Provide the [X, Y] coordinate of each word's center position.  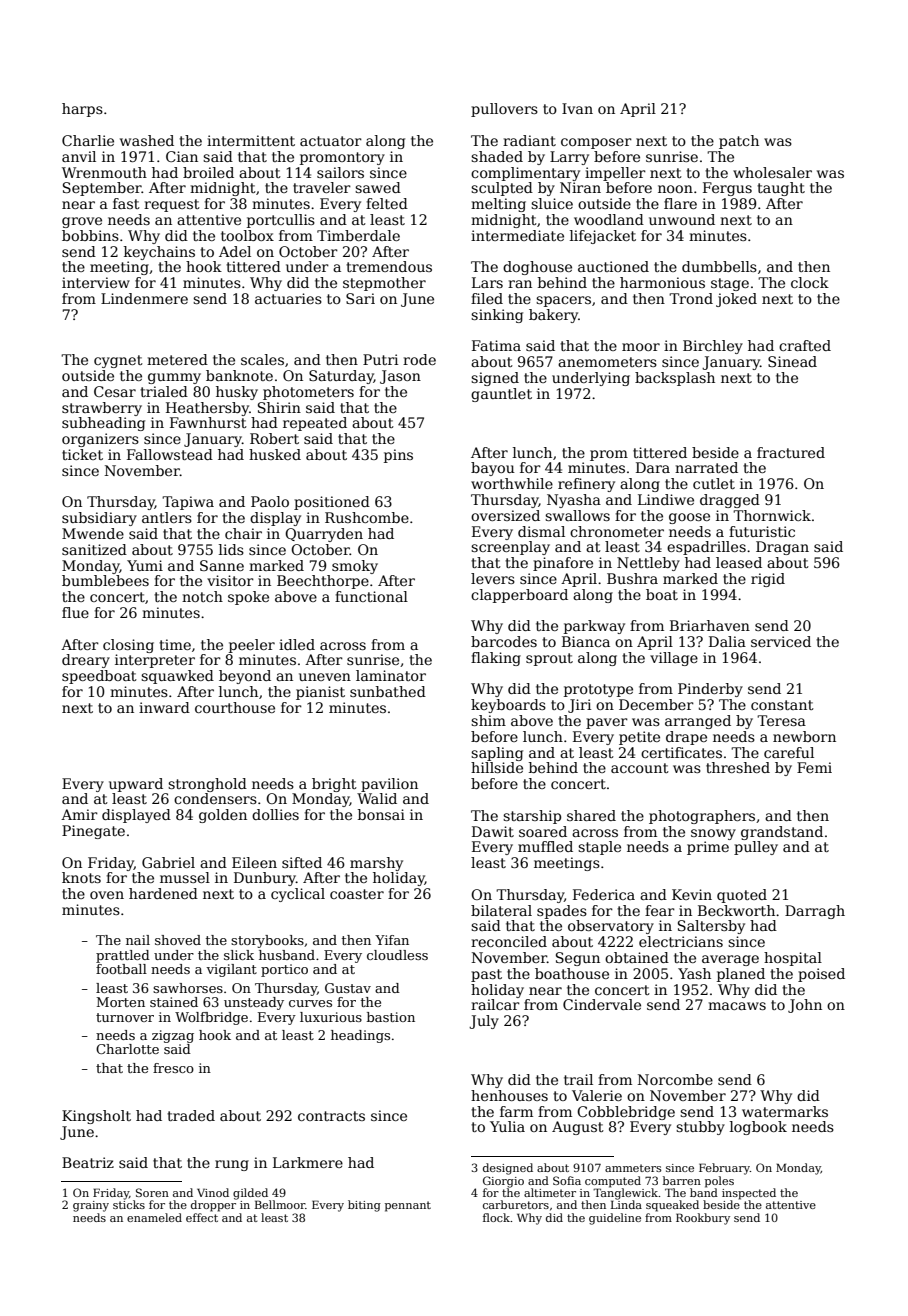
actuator [331, 141]
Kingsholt [96, 1117]
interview [96, 282]
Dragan [782, 548]
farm [516, 1111]
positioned [332, 503]
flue [75, 612]
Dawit [493, 831]
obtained [637, 957]
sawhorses [188, 988]
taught [781, 189]
